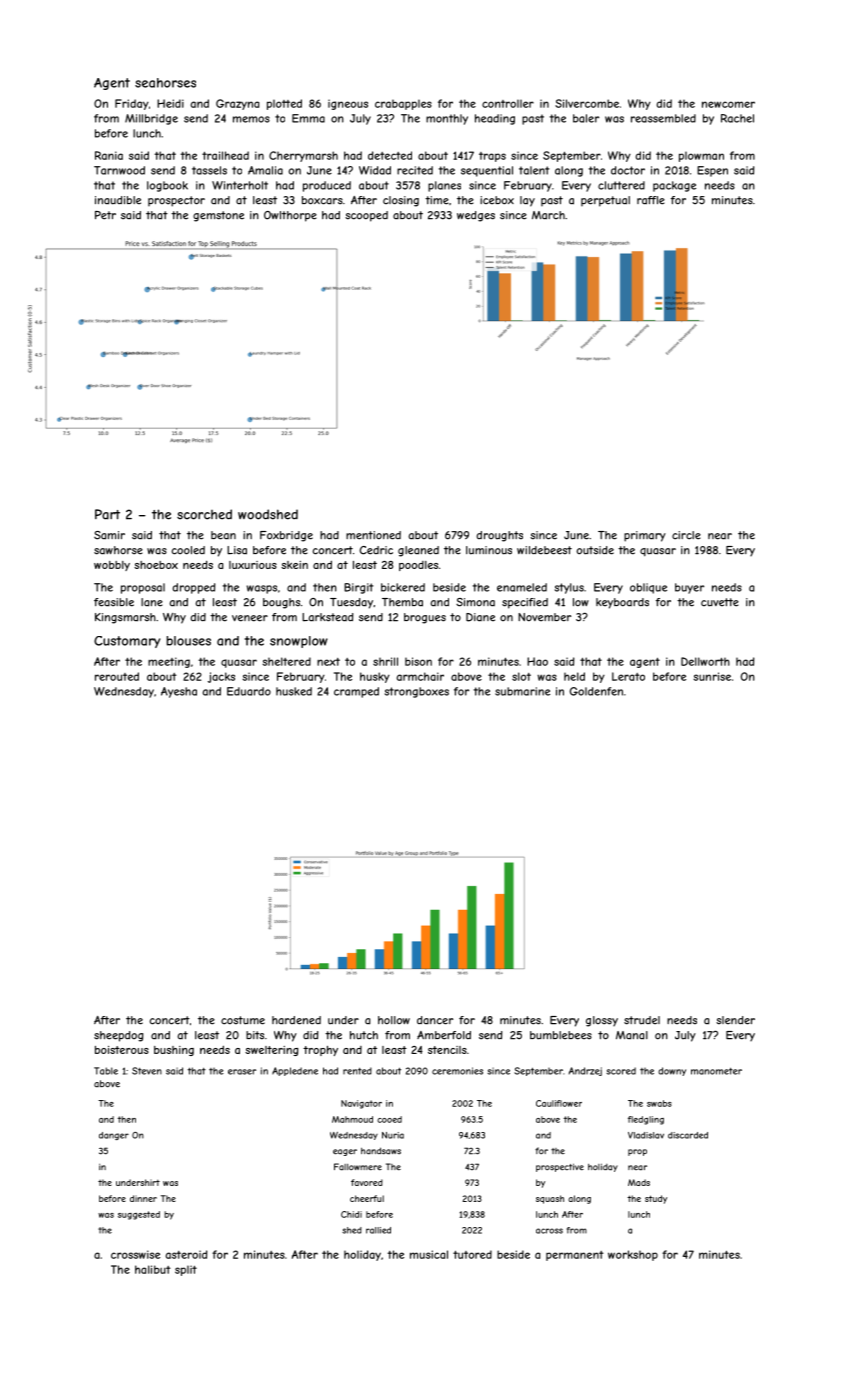  I want to click on strongboxes, so click(417, 692).
